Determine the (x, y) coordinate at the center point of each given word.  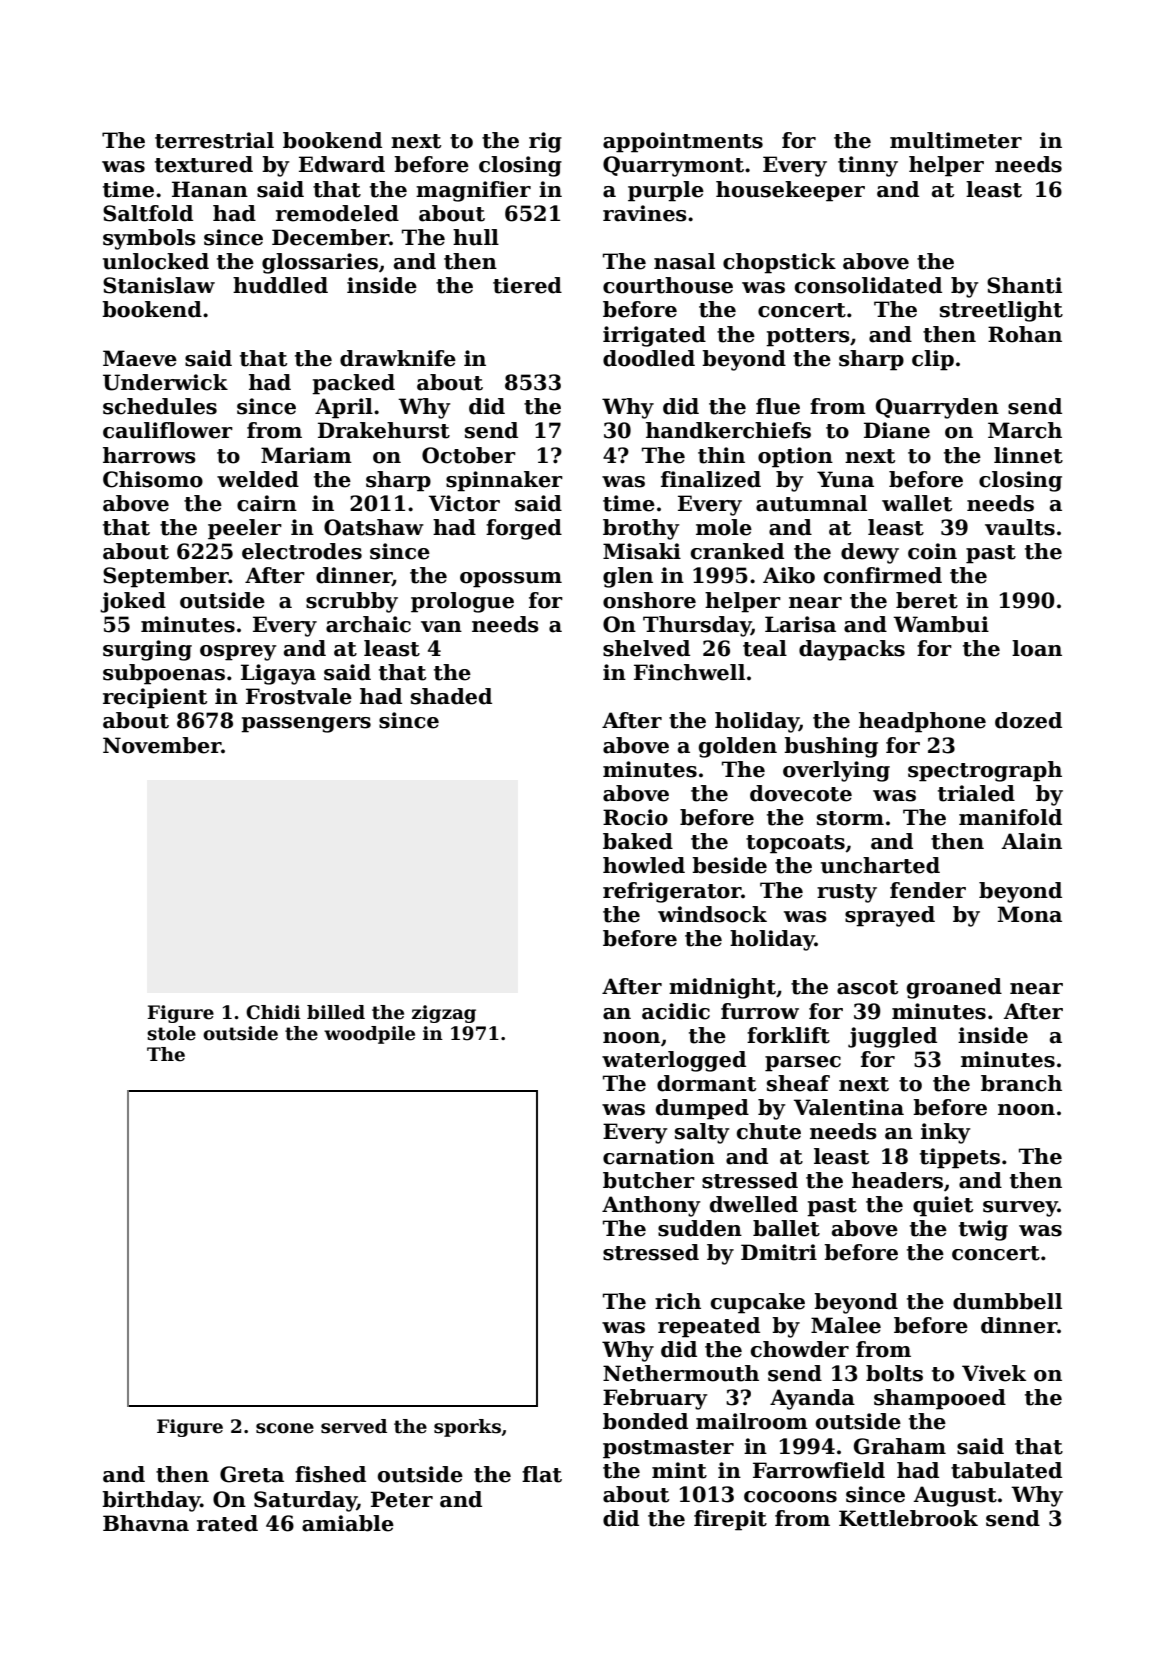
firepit (730, 1520)
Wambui (941, 624)
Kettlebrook (908, 1518)
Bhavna (146, 1523)
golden (738, 747)
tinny (868, 166)
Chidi (273, 1012)
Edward (342, 164)
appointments (683, 142)
